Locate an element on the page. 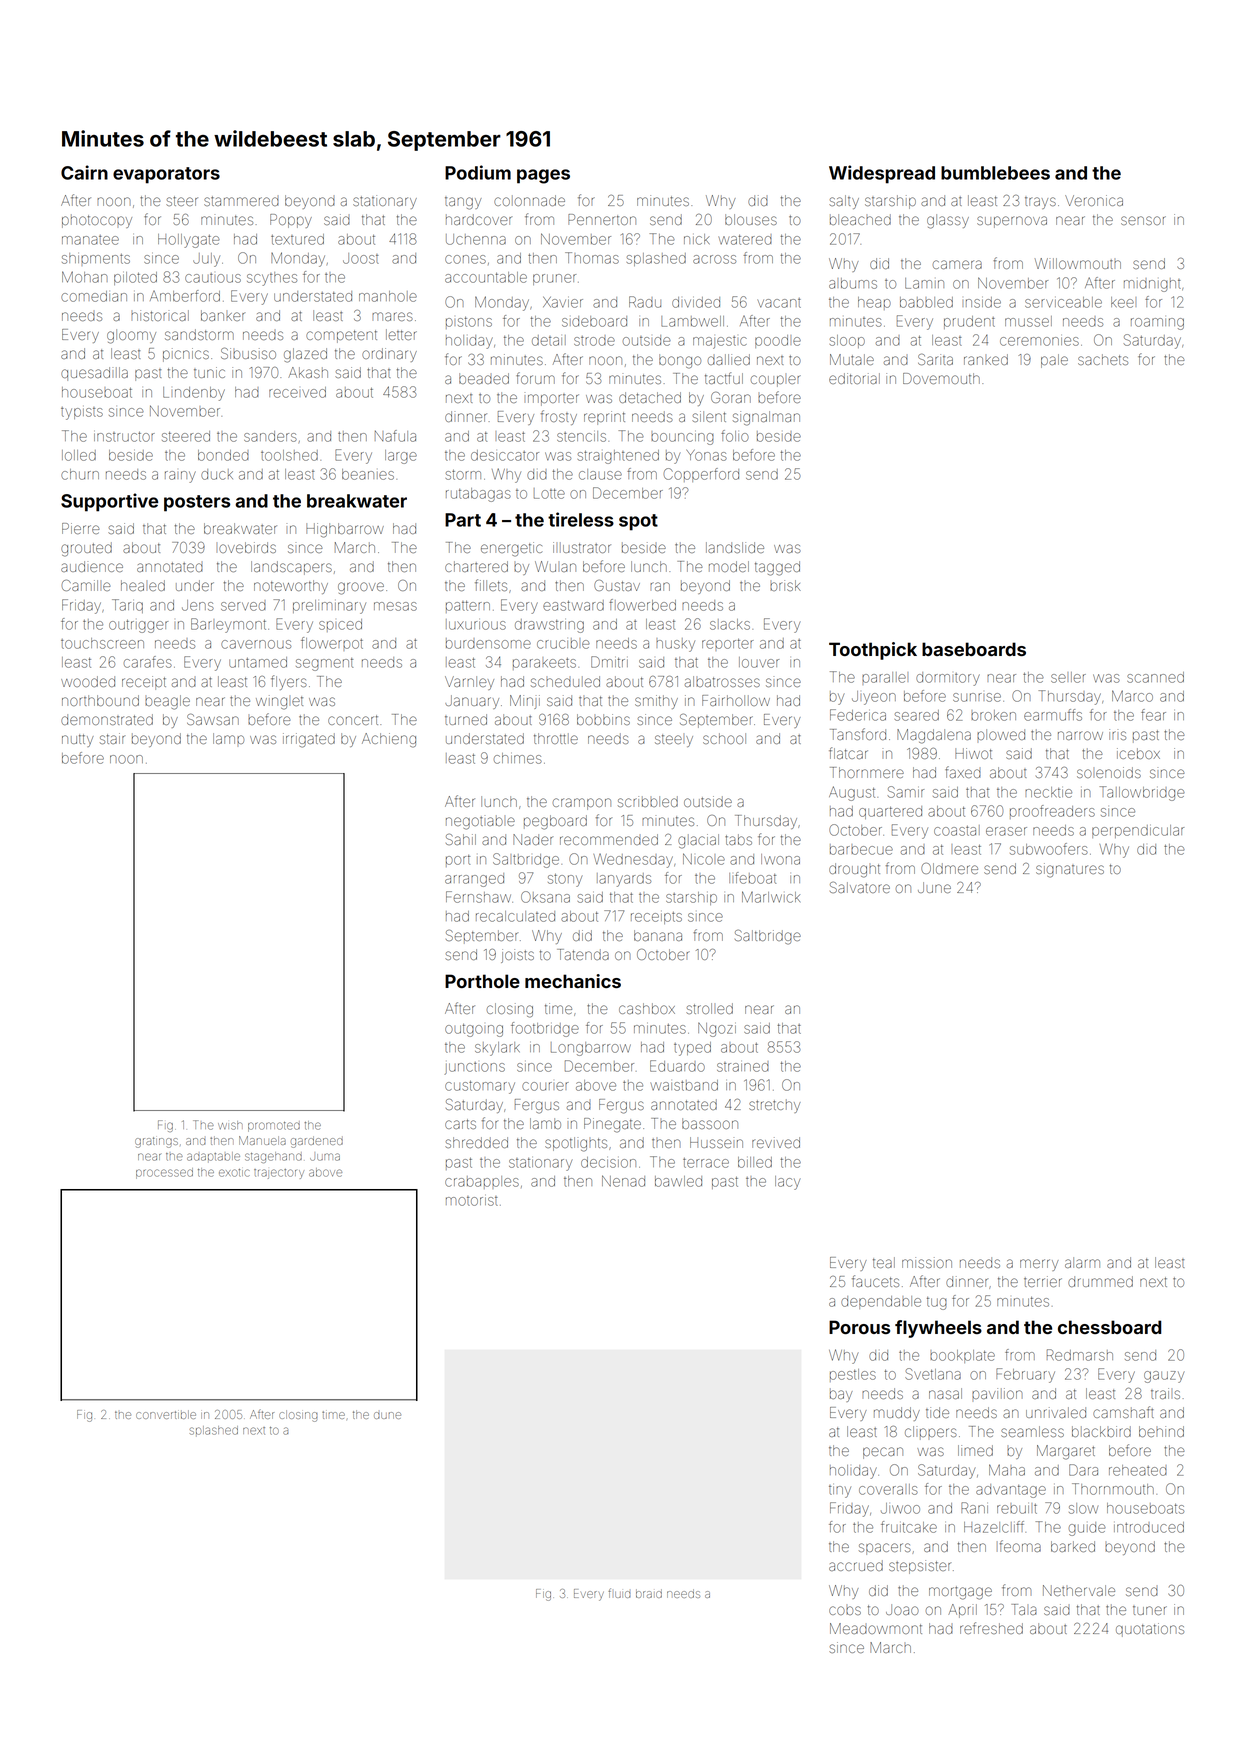  school is located at coordinates (724, 738).
